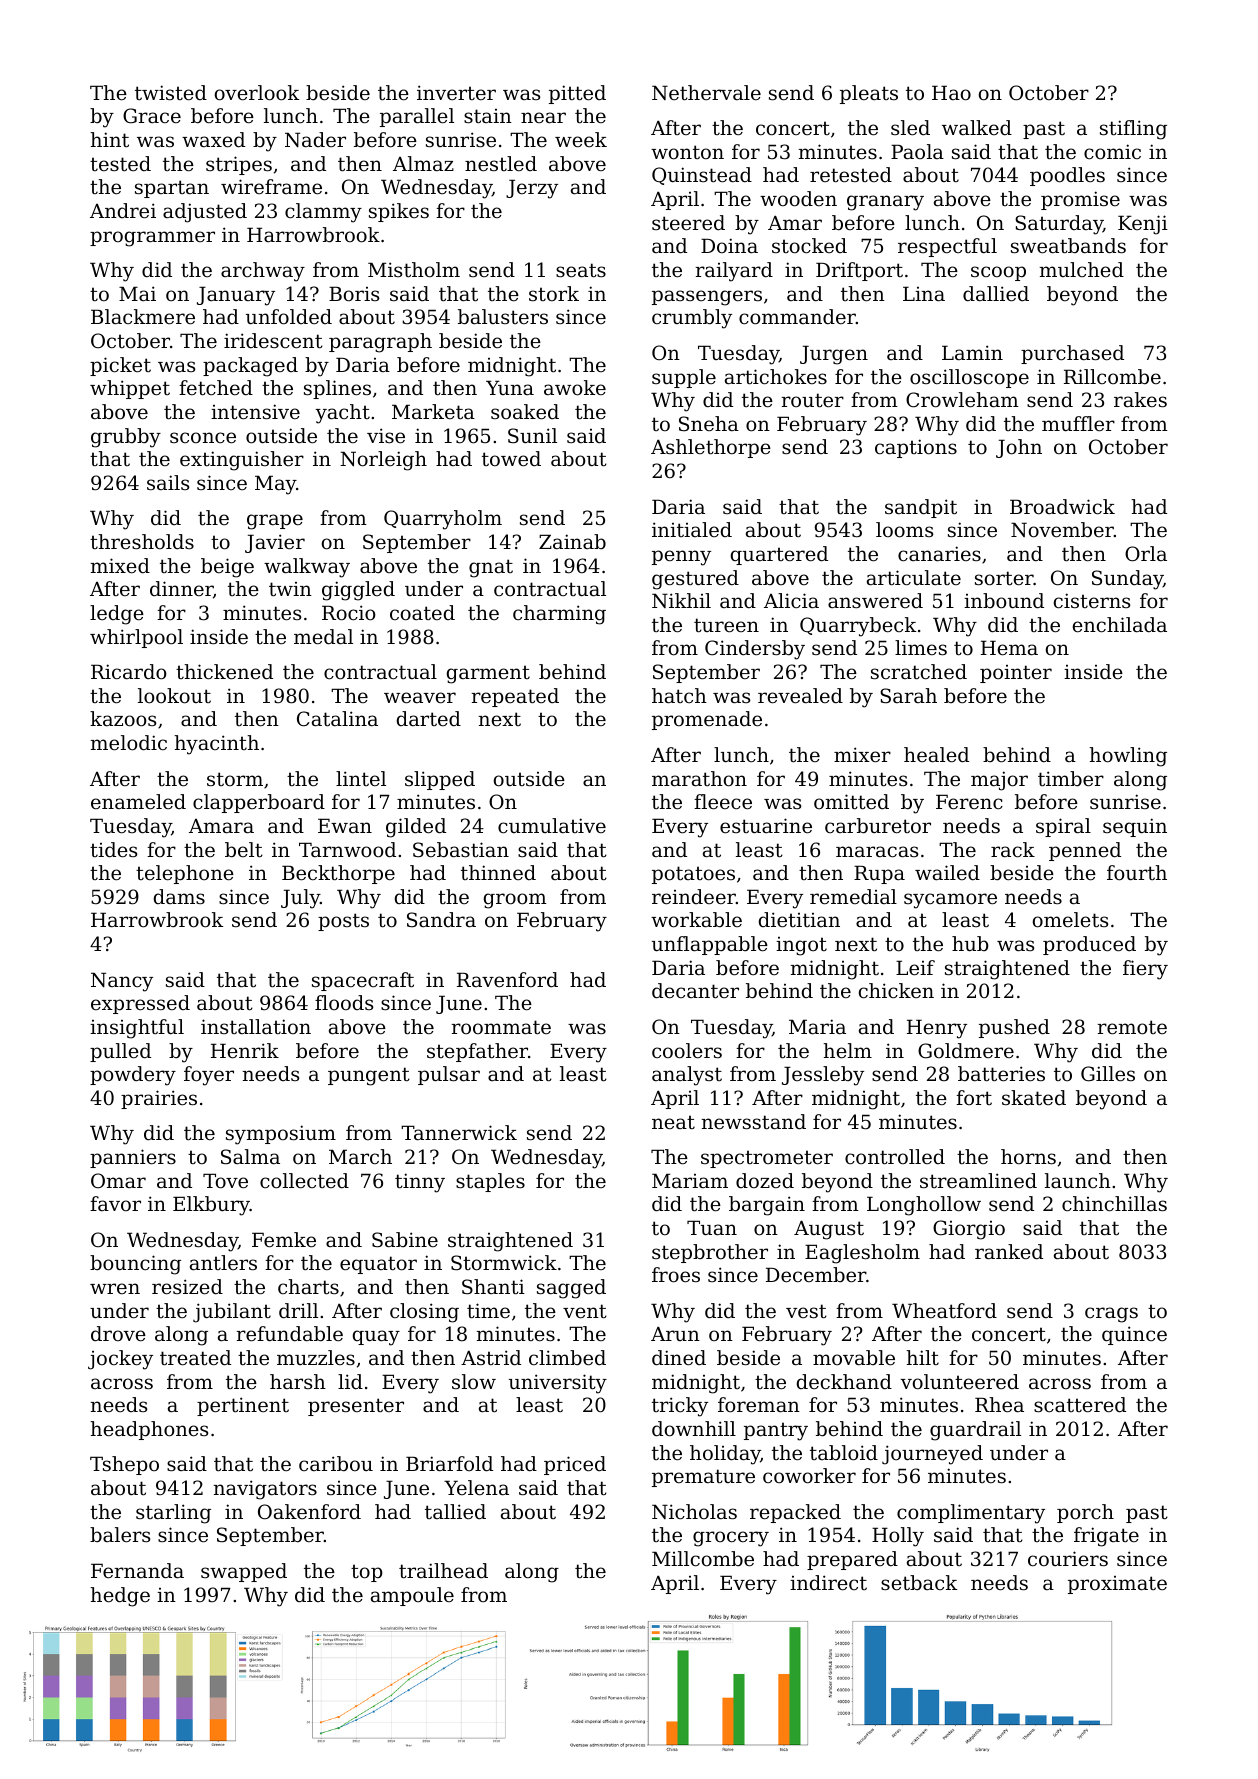 The width and height of the screenshot is (1258, 1779). What do you see at coordinates (122, 982) in the screenshot?
I see `Nancy` at bounding box center [122, 982].
